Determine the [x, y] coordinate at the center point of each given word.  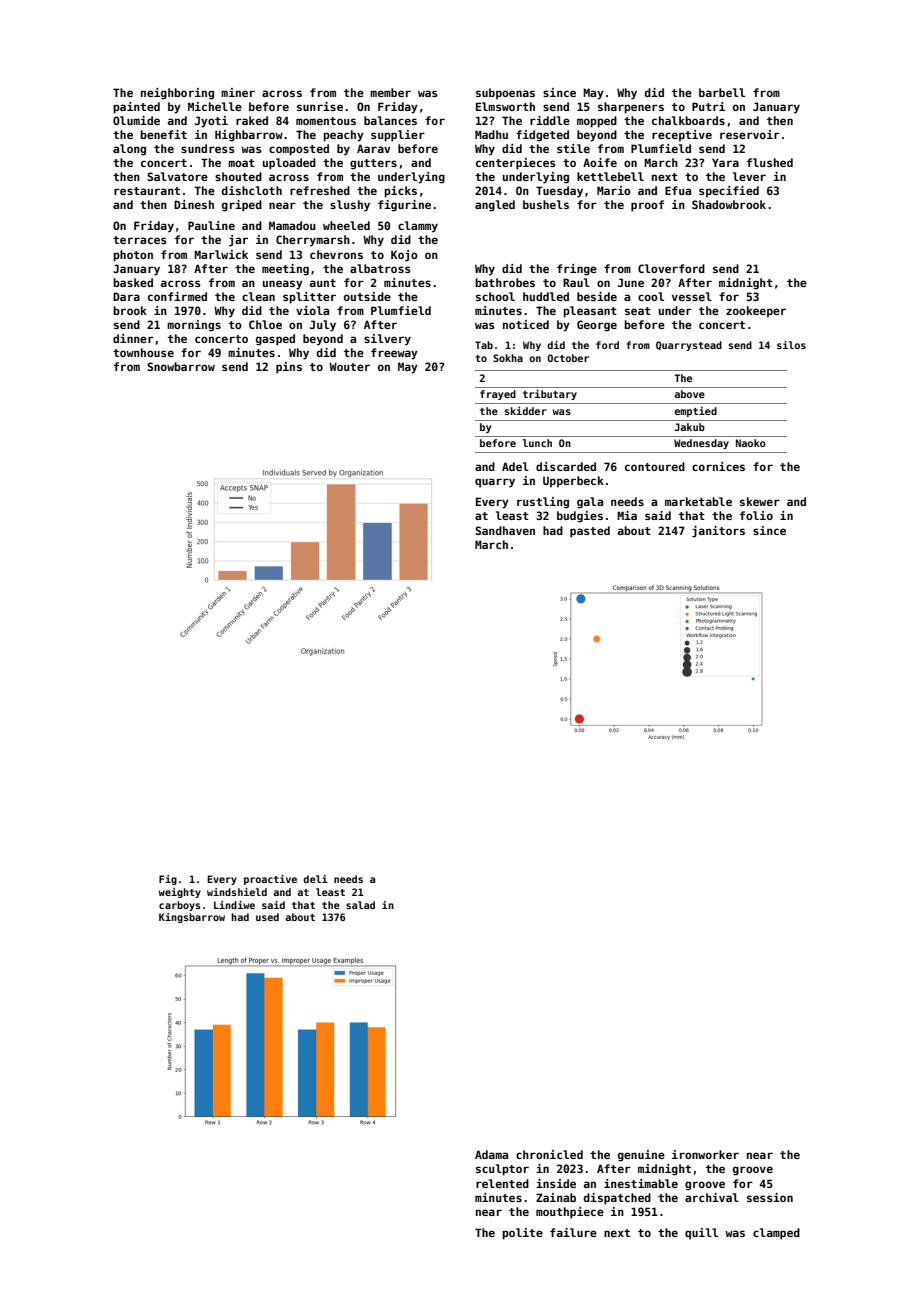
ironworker [705, 1154]
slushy [350, 206]
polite [522, 1234]
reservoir [750, 134]
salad [360, 905]
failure [573, 1232]
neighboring [177, 94]
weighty [179, 893]
